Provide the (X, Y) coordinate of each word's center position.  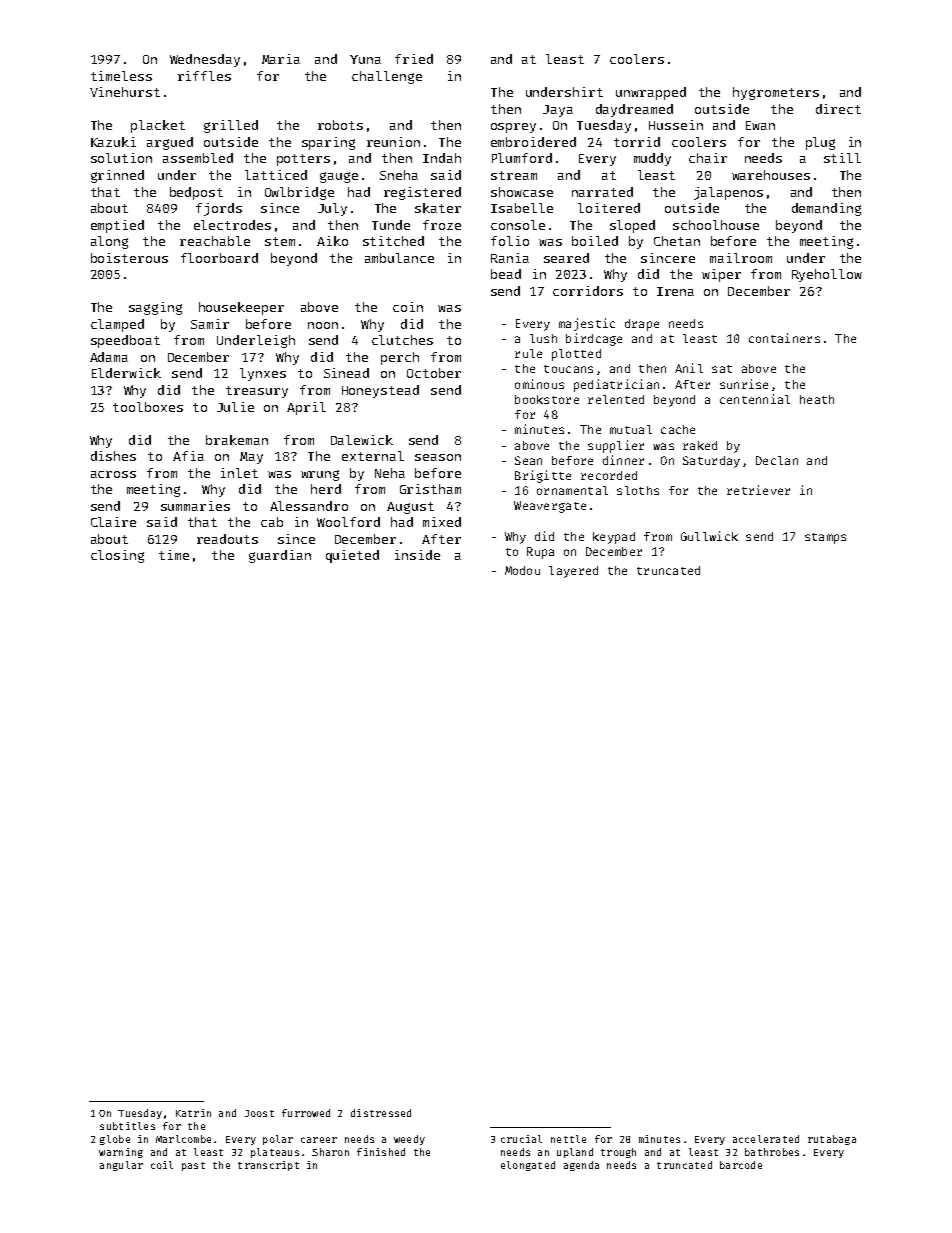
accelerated (766, 1139)
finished (381, 1152)
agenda (581, 1166)
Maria (281, 59)
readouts (227, 539)
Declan (777, 460)
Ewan (760, 125)
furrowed (306, 1113)
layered (573, 572)
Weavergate (550, 507)
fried (414, 59)
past (193, 1166)
